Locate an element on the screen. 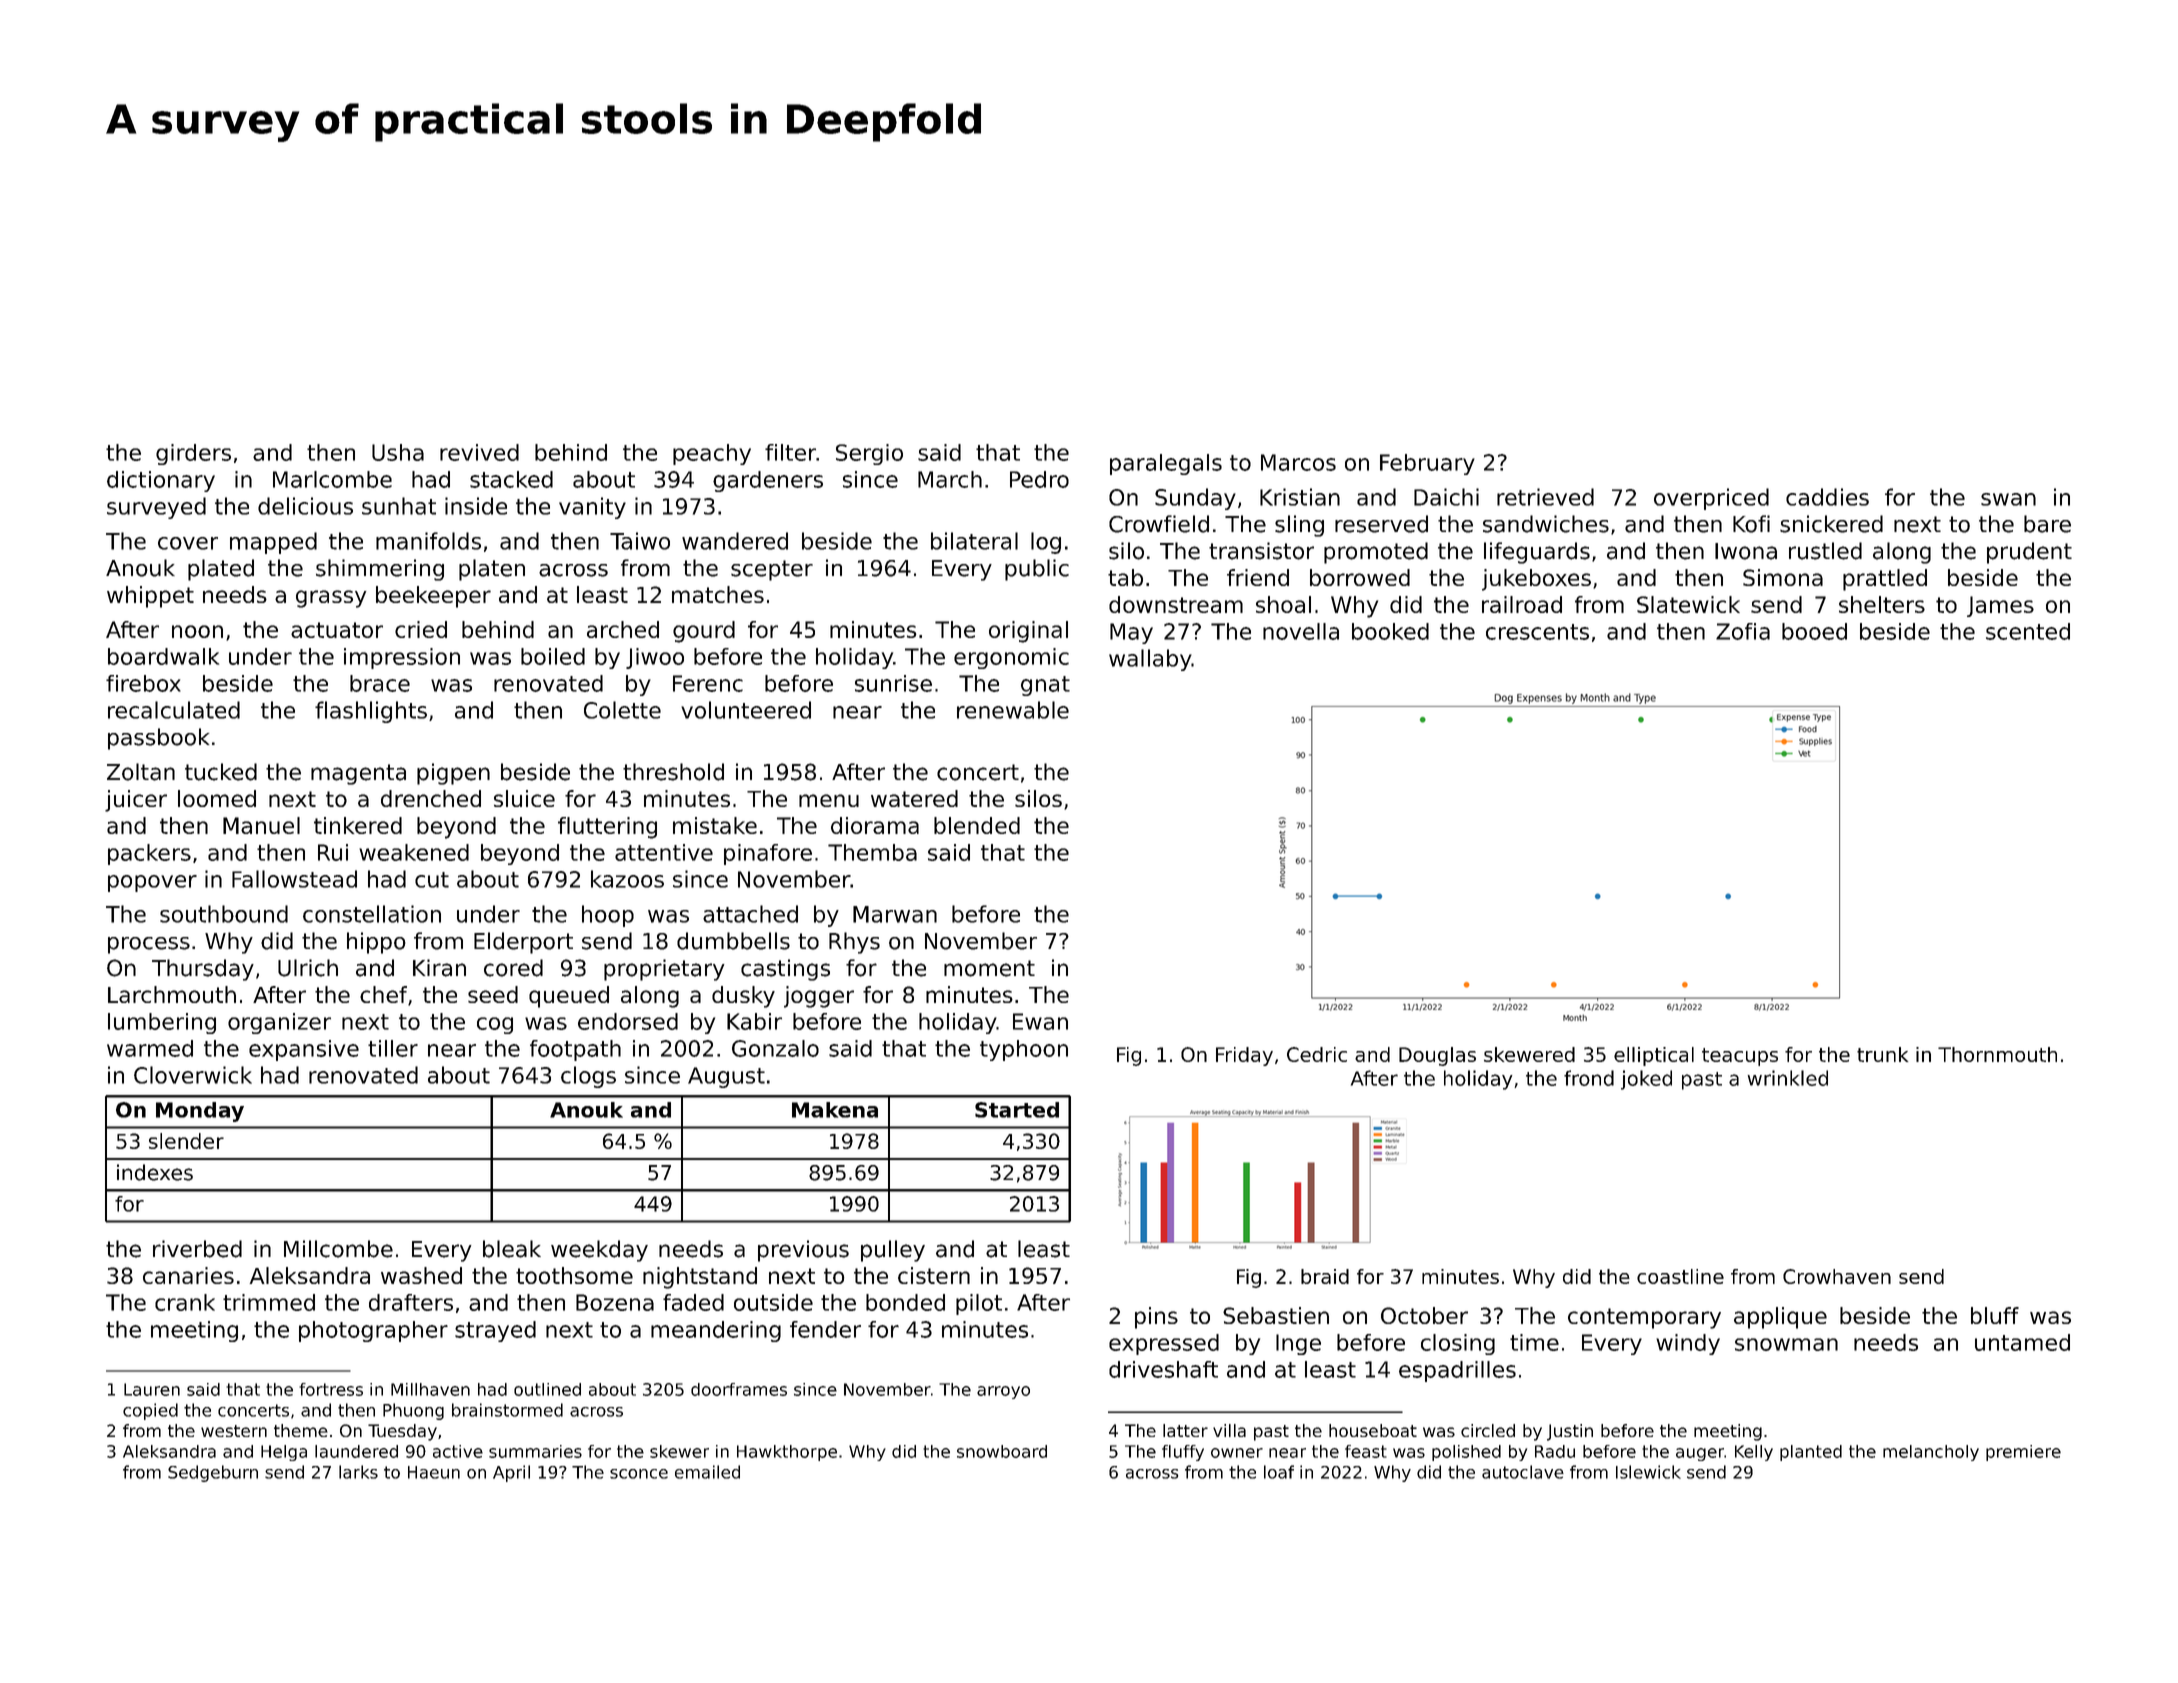 The image size is (2178, 1683). retrieved is located at coordinates (1545, 497).
